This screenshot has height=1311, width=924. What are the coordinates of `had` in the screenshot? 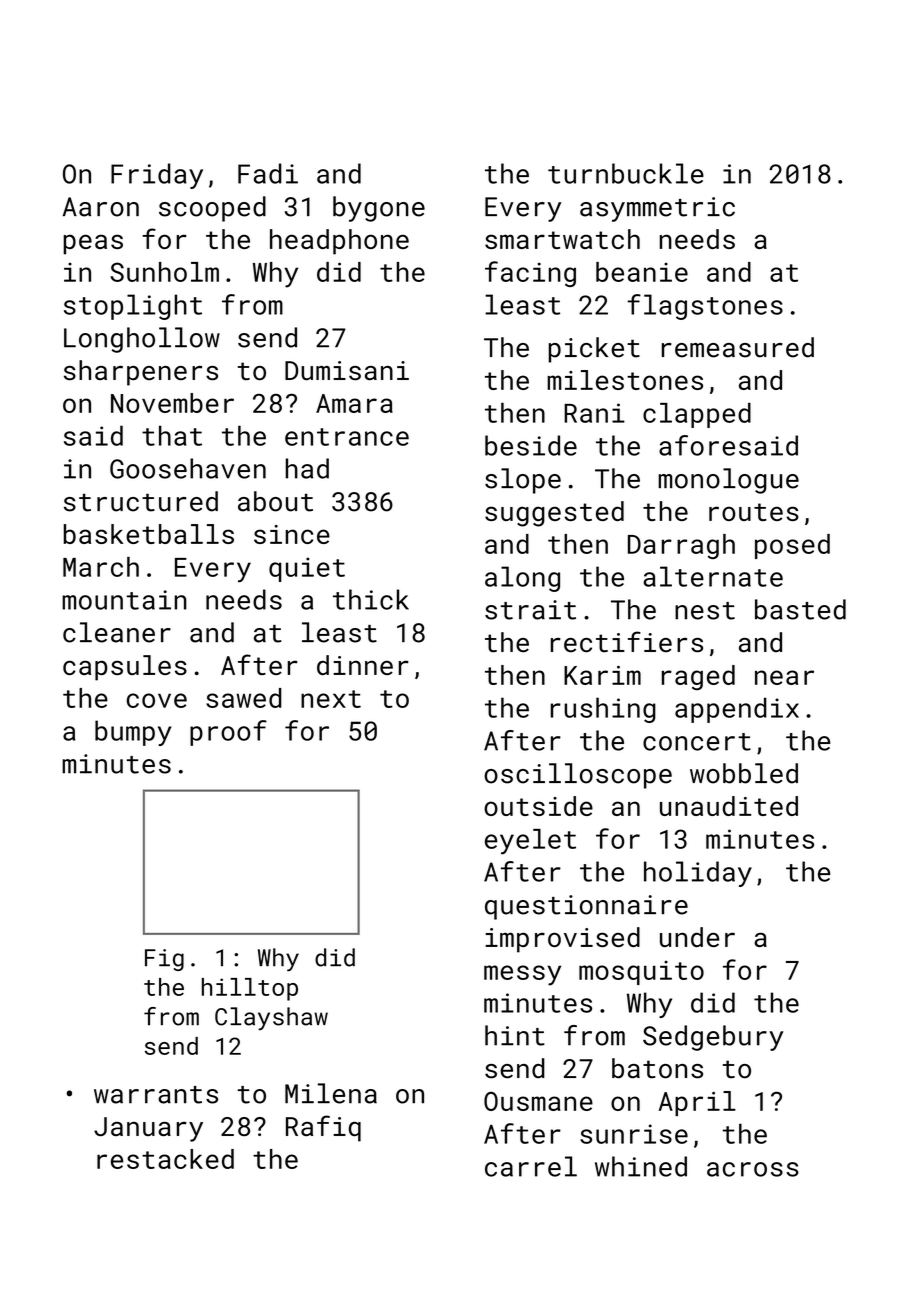 It's located at (307, 468).
